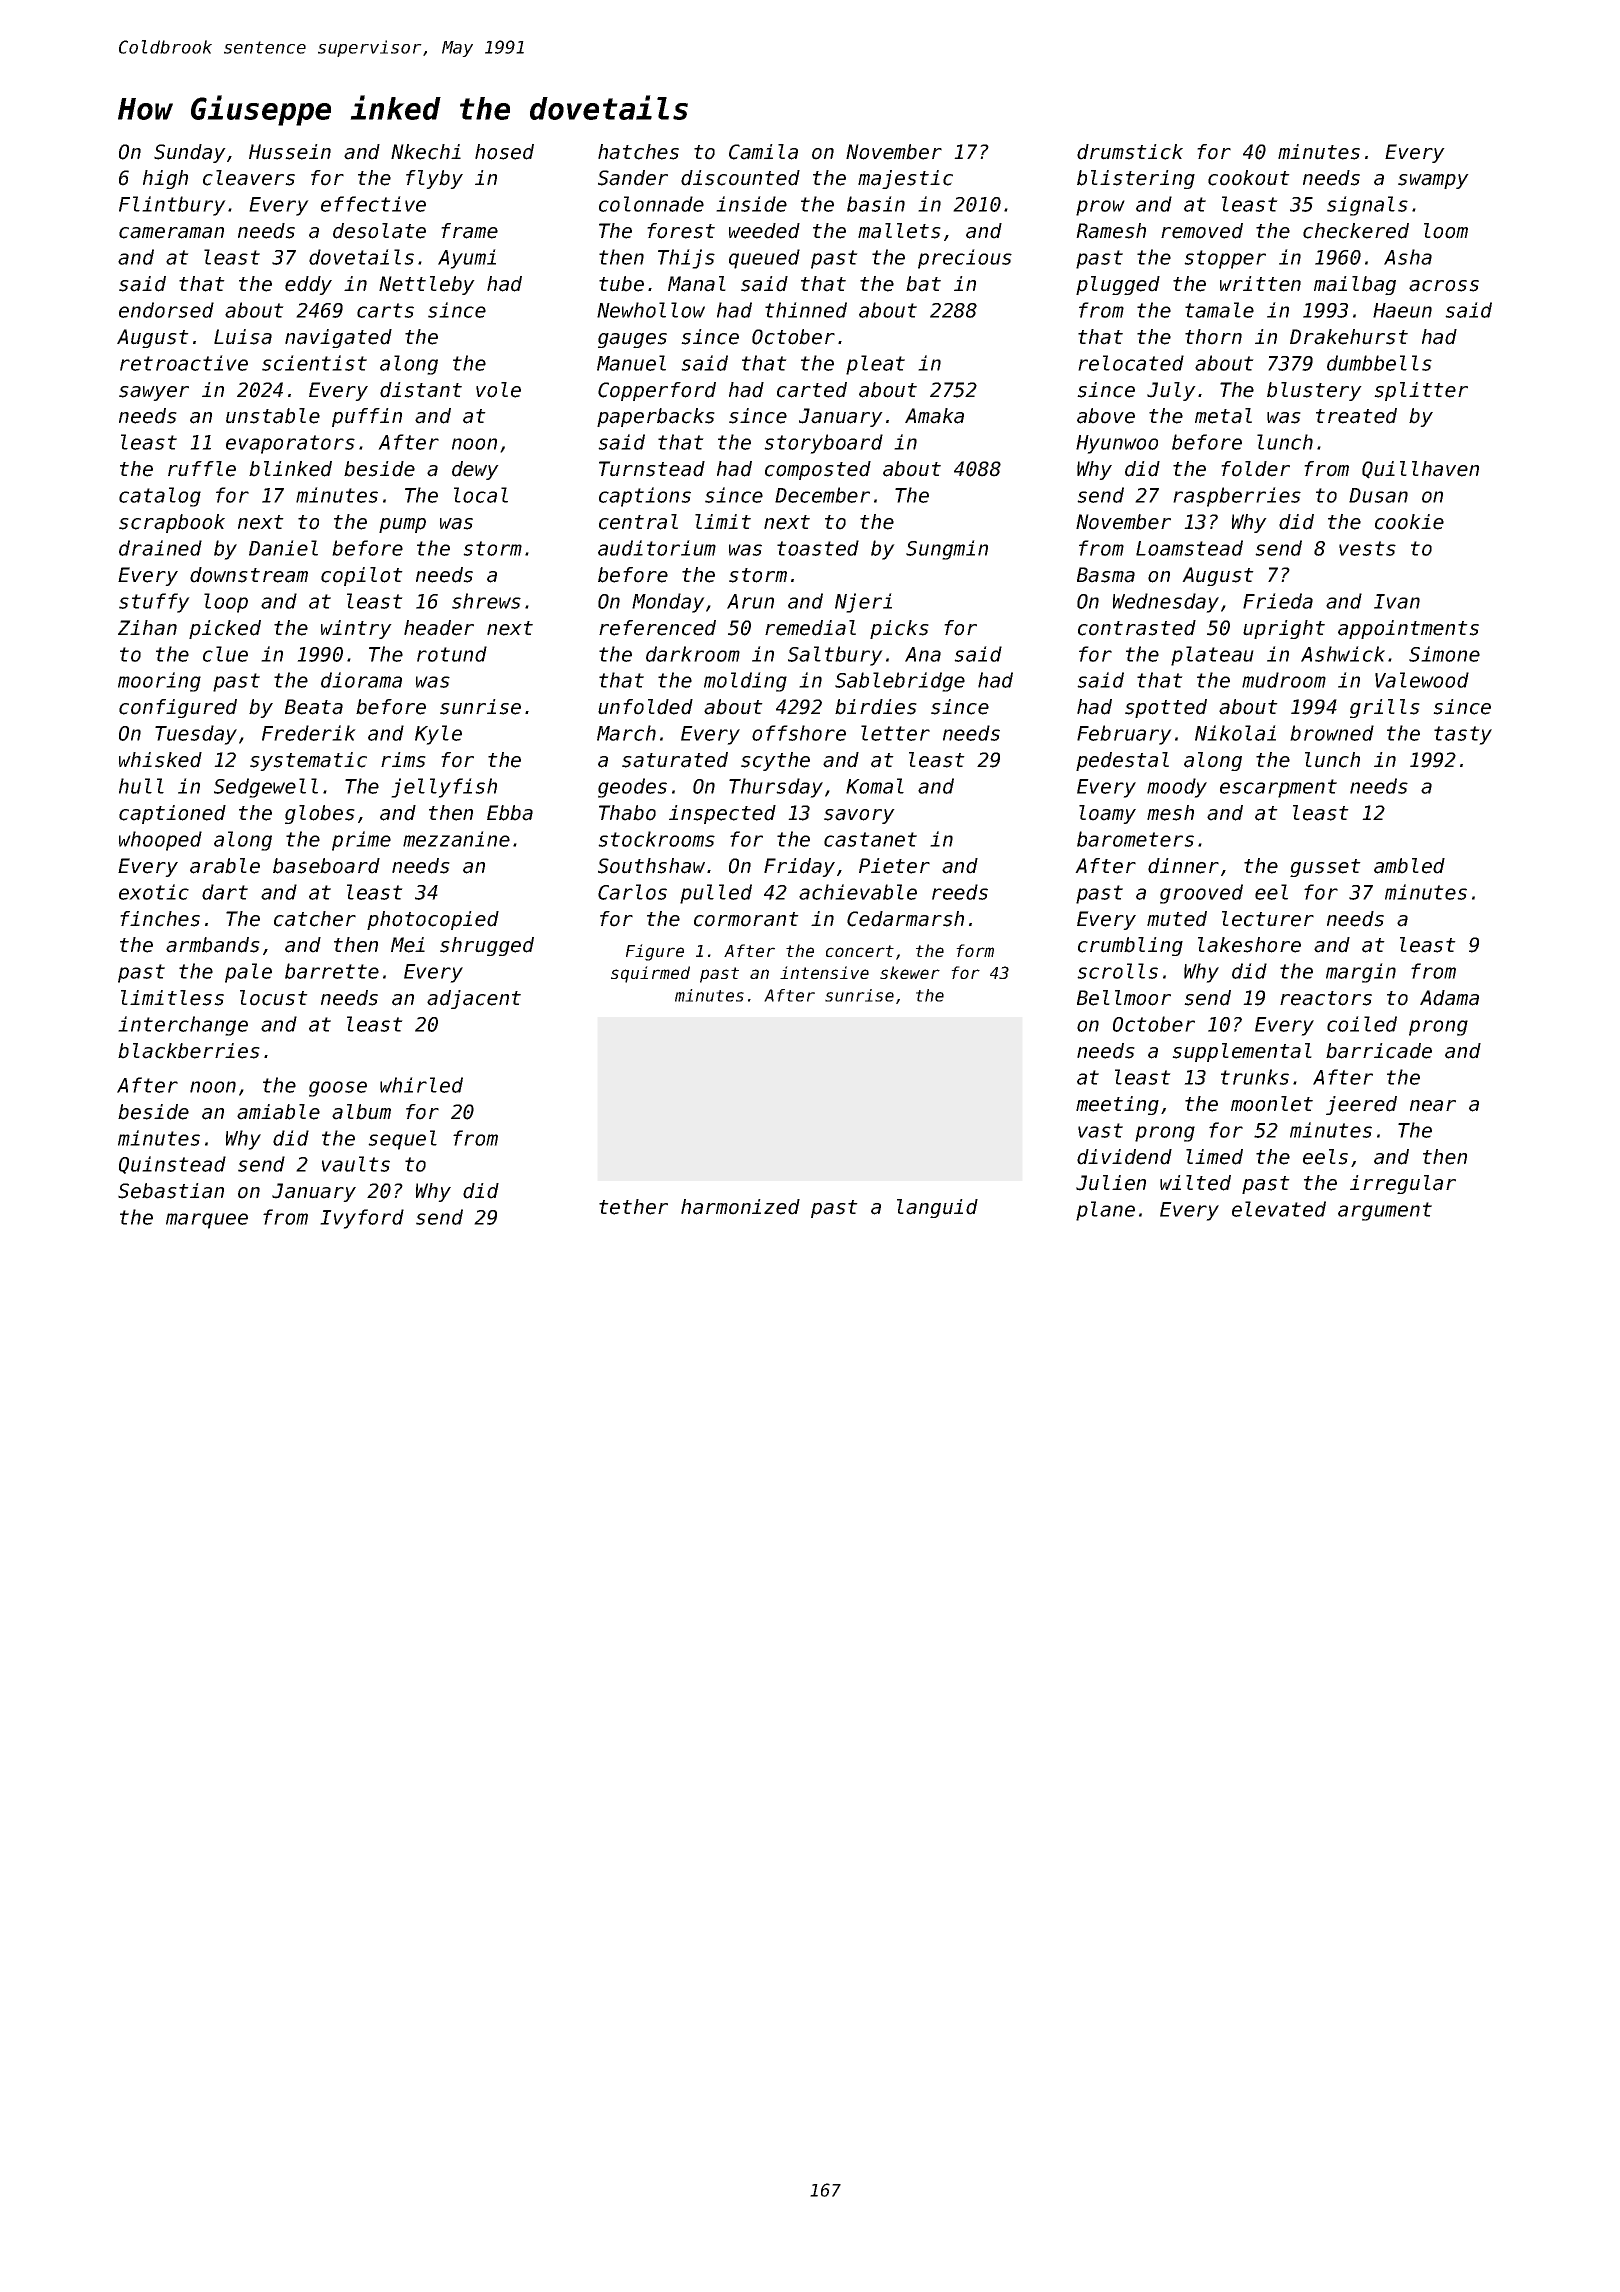 The width and height of the screenshot is (1620, 2292). Describe the element at coordinates (504, 152) in the screenshot. I see `hosed` at that location.
